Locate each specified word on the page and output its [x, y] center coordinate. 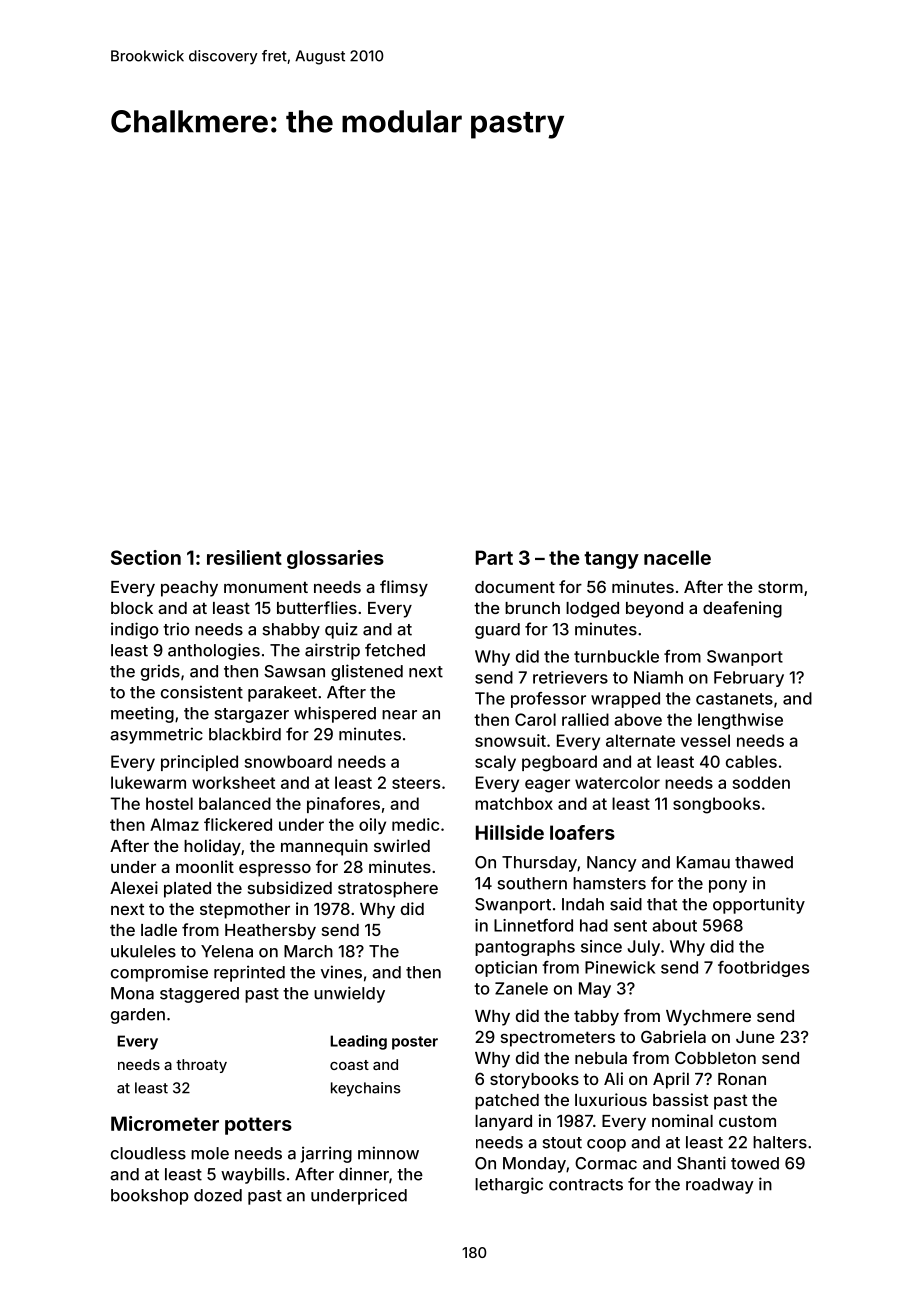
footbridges [763, 969]
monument [266, 587]
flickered [238, 824]
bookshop [150, 1197]
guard [497, 631]
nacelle [677, 557]
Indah [583, 904]
